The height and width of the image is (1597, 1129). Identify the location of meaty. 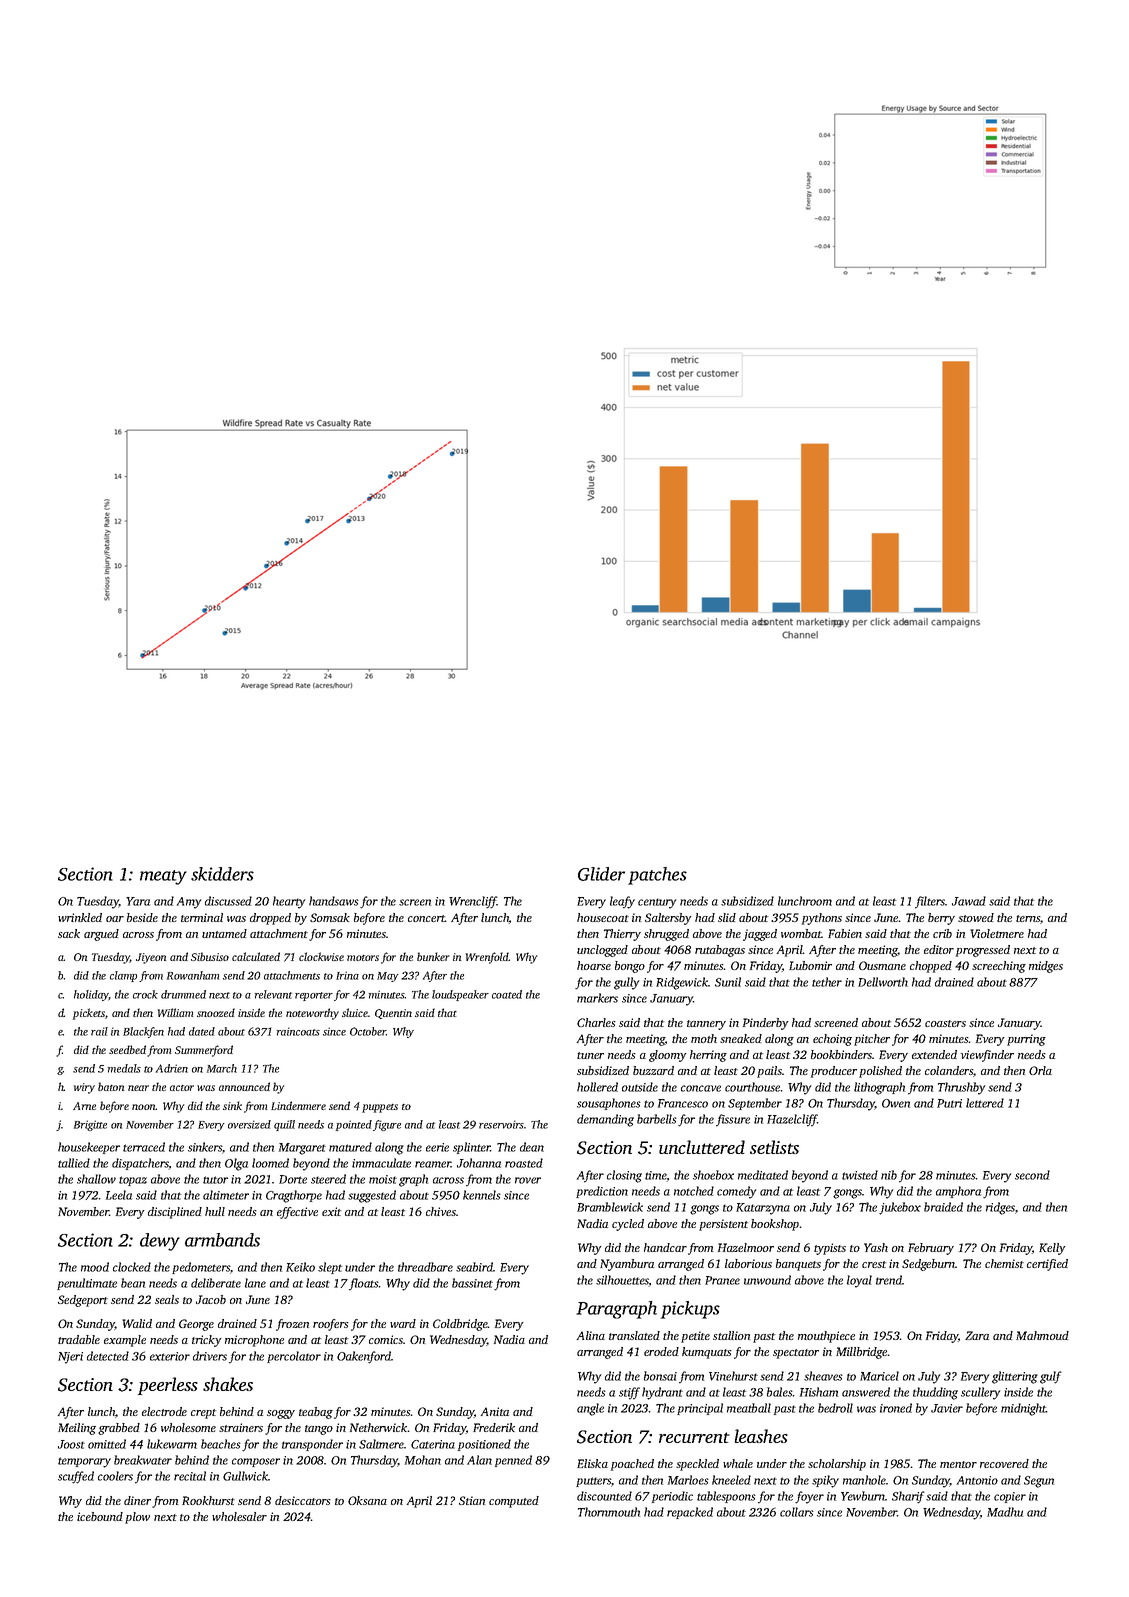
(163, 877).
